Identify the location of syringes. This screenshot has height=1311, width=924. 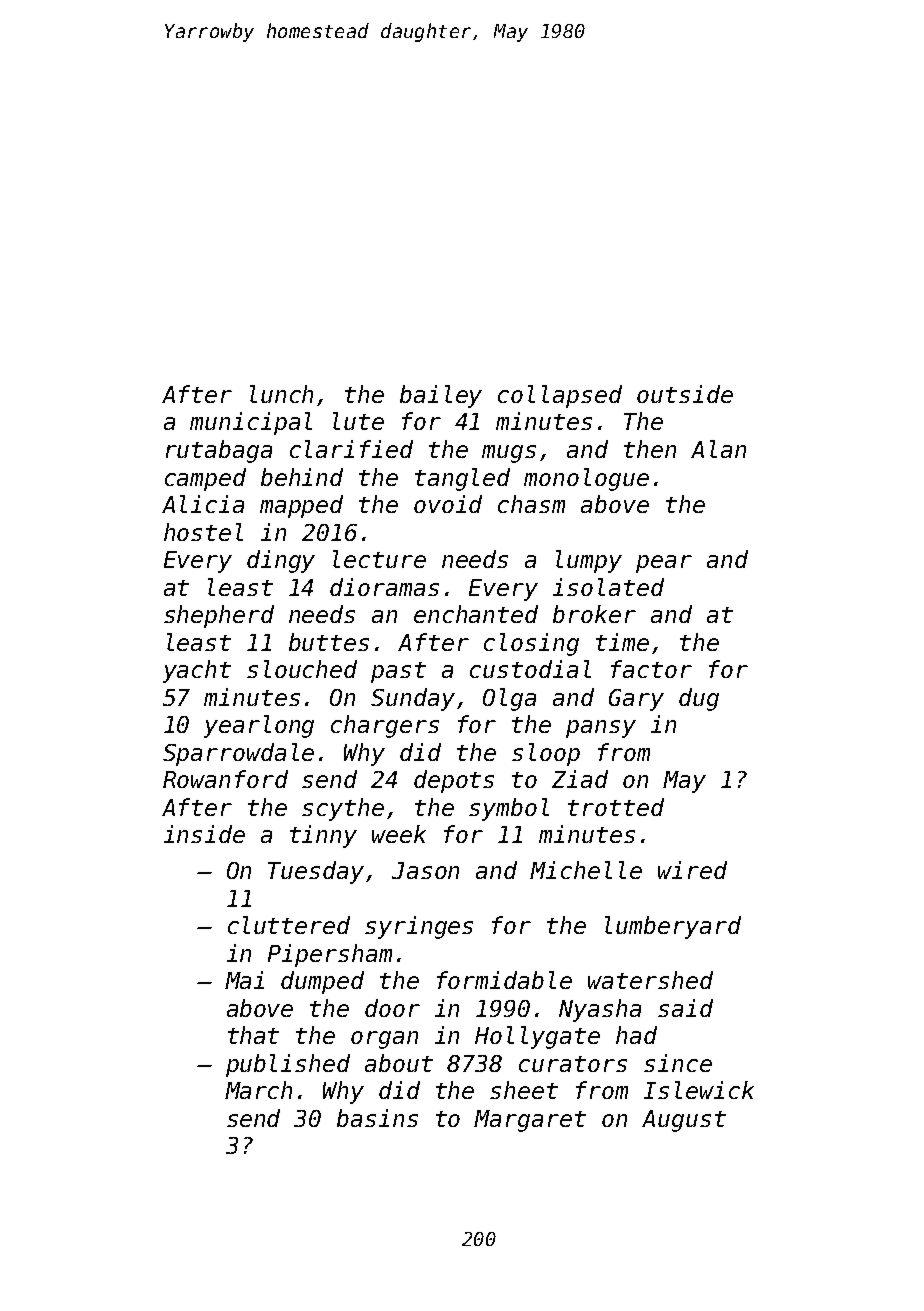
(419, 927).
